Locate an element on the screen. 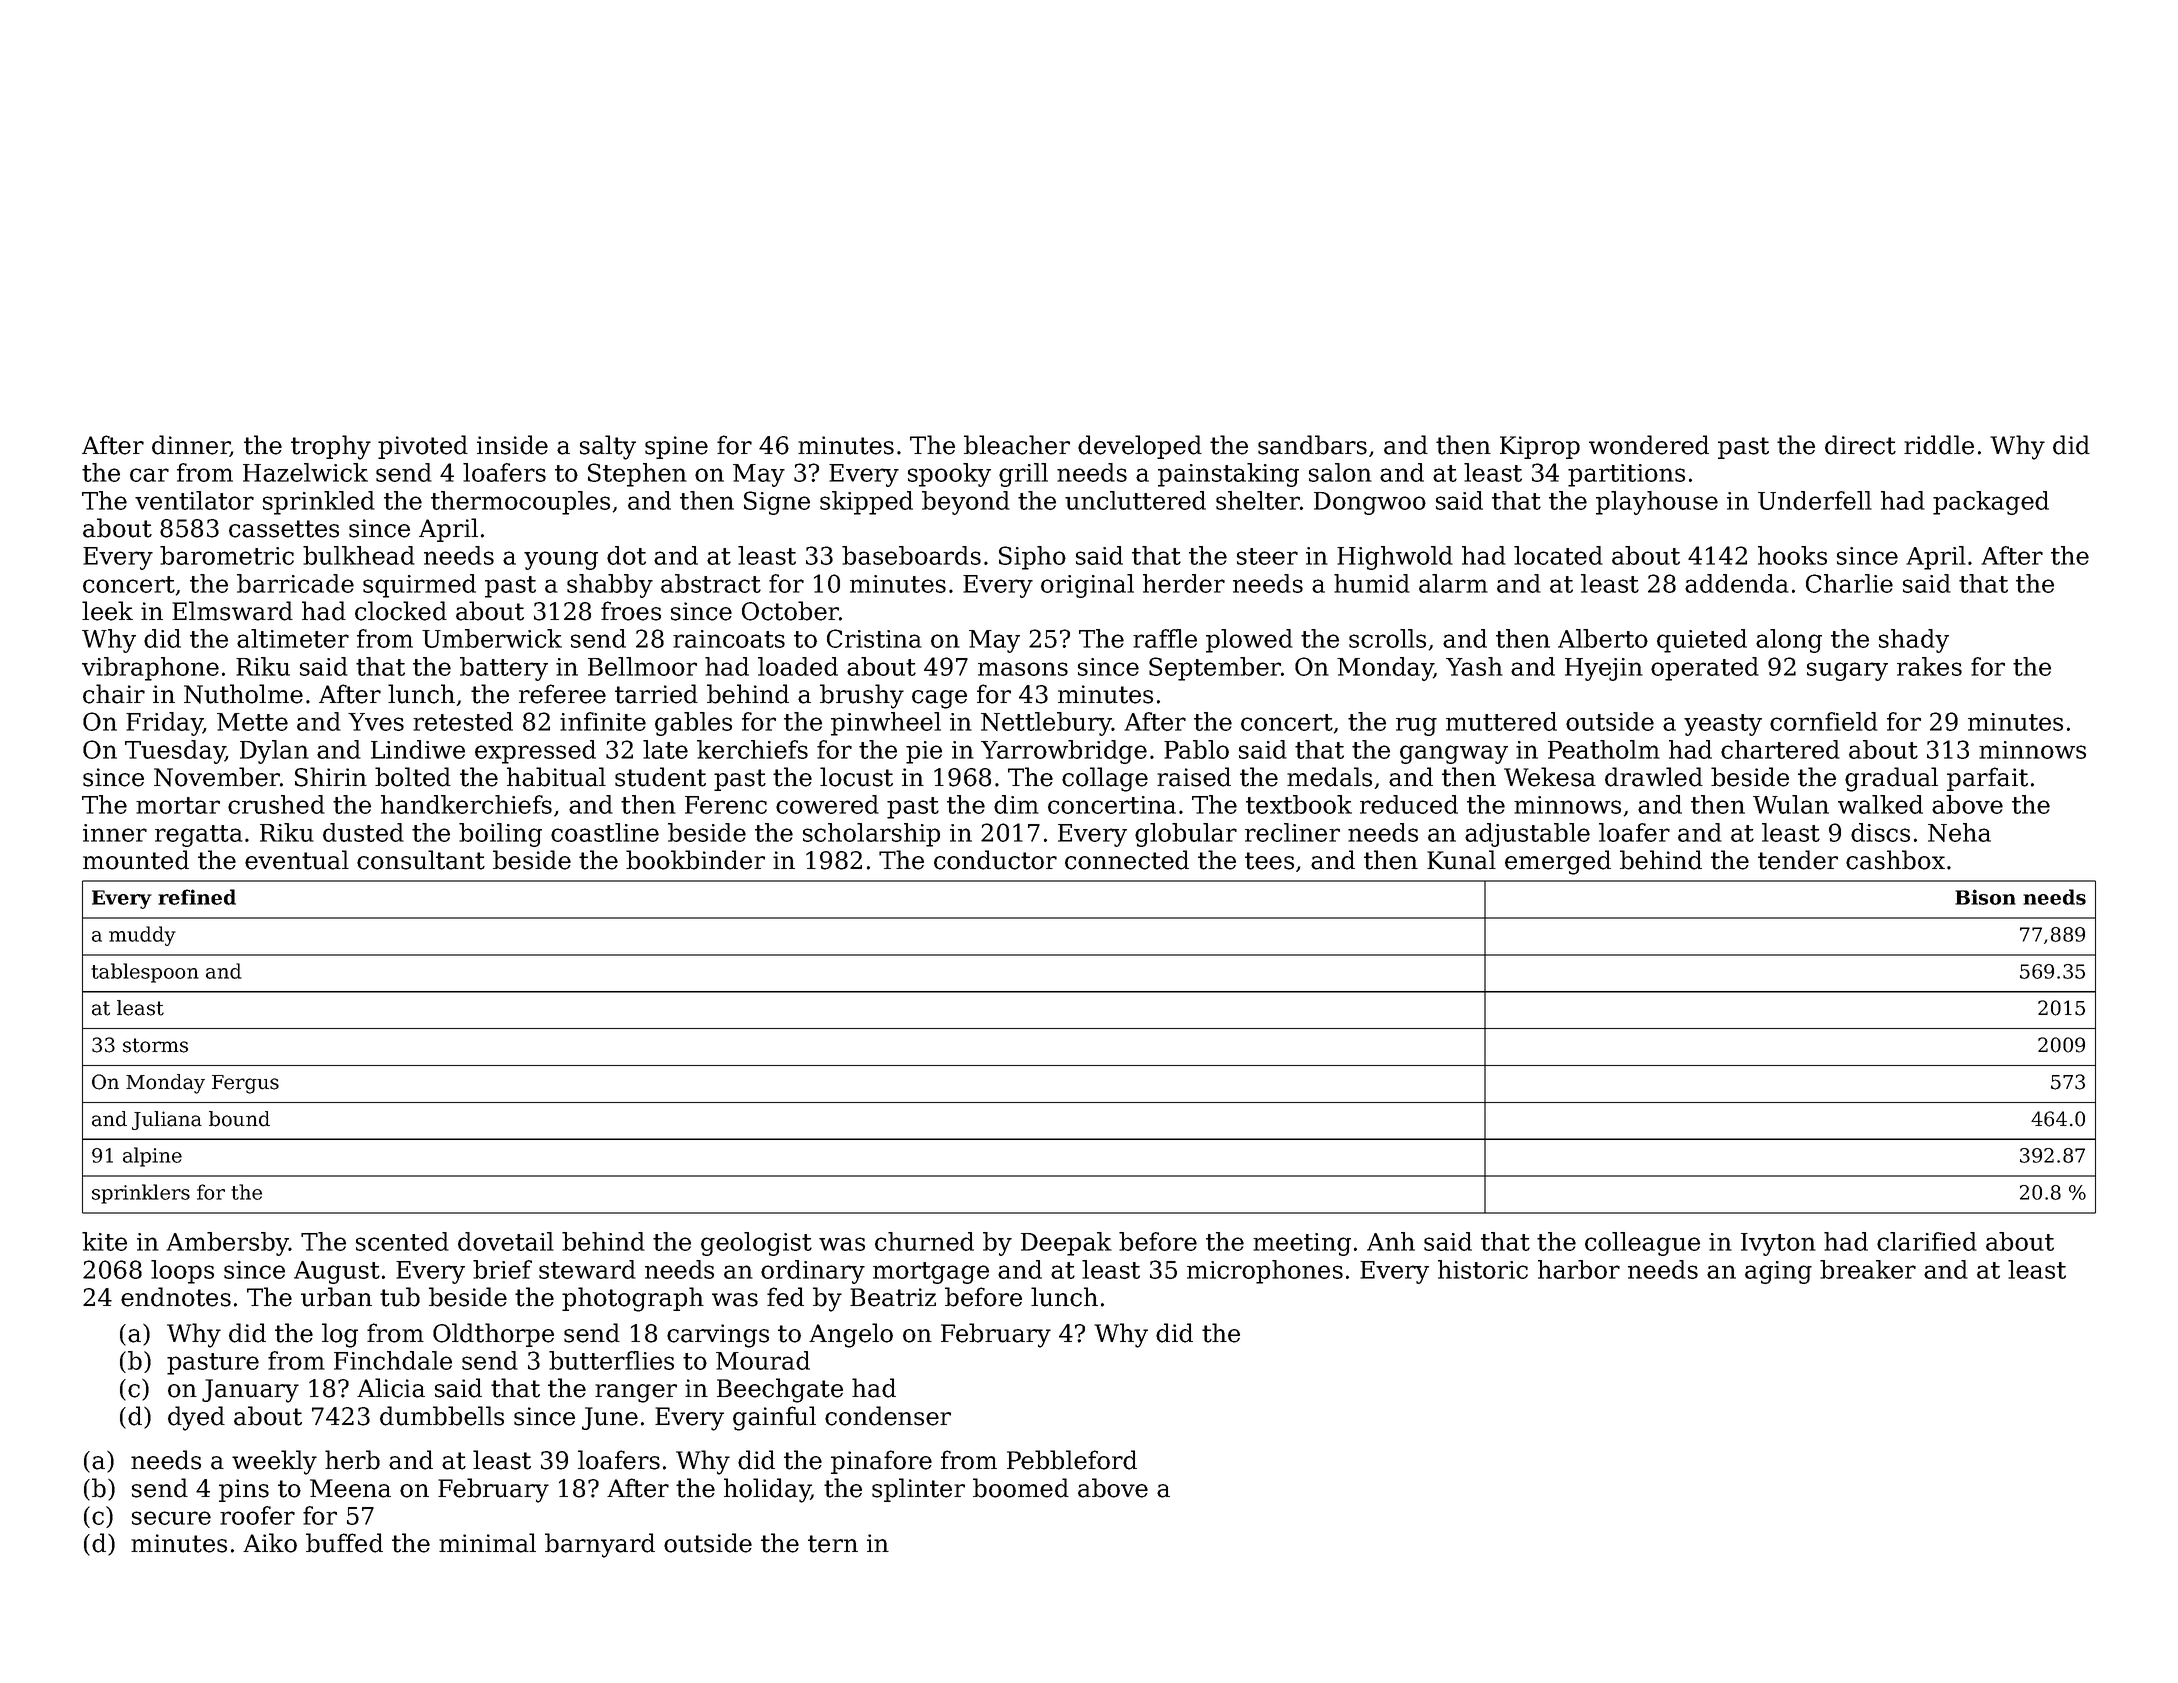  froes is located at coordinates (631, 611).
